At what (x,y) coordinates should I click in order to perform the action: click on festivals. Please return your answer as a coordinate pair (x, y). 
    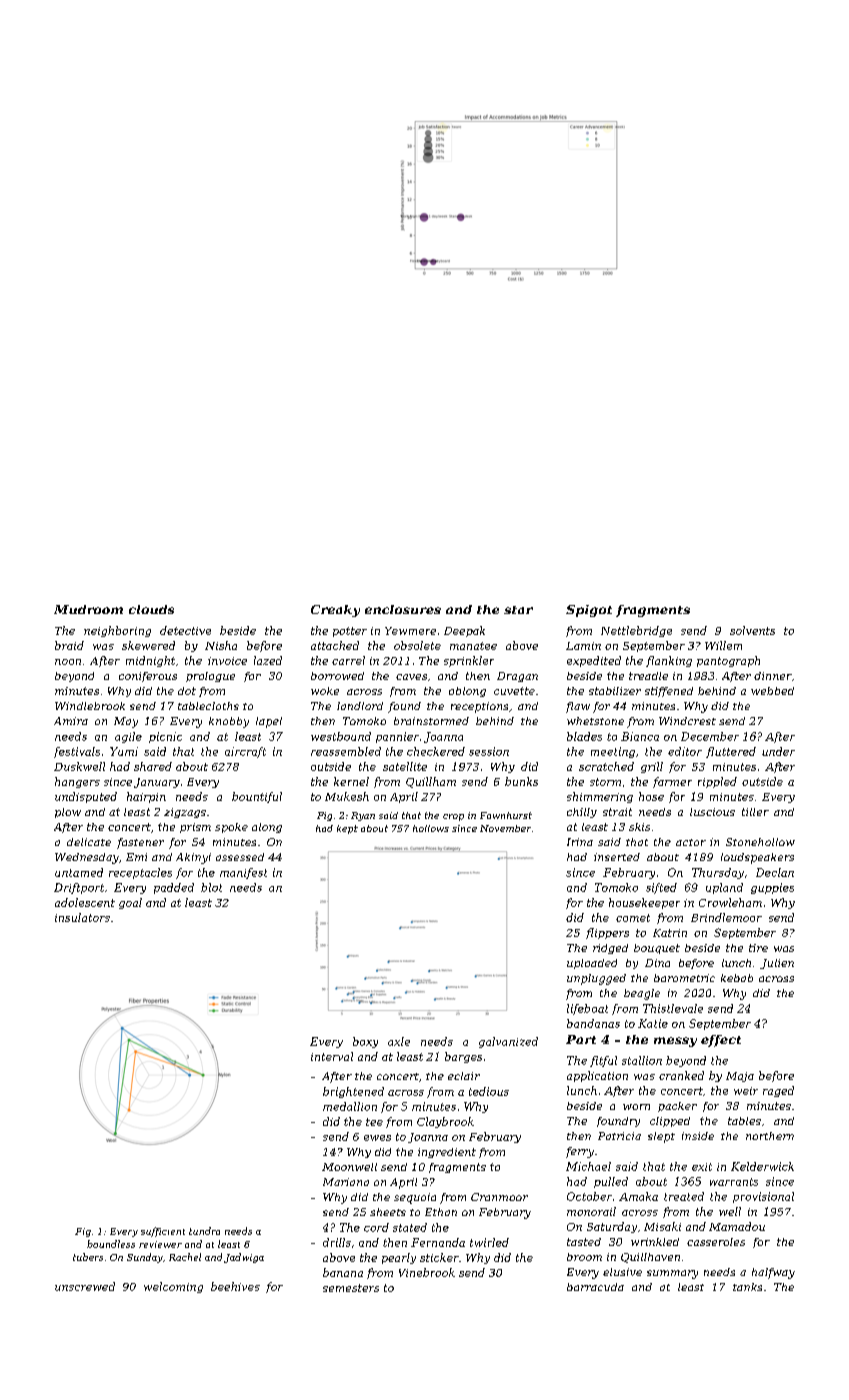
    Looking at the image, I should click on (77, 752).
